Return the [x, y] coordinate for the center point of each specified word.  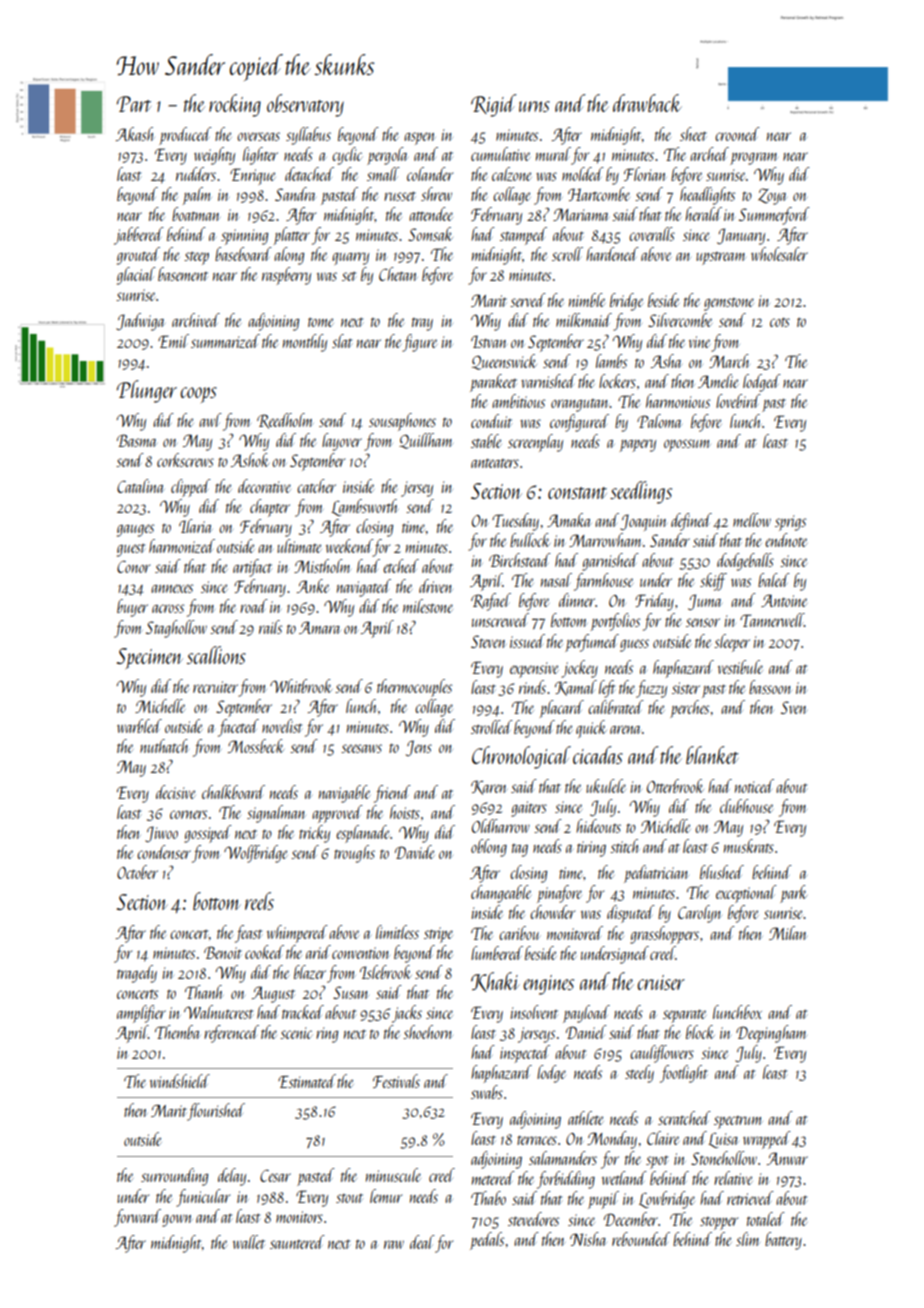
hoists [405, 812]
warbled [139, 726]
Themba [177, 1032]
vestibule [740, 667]
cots [780, 322]
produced [185, 136]
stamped [523, 236]
